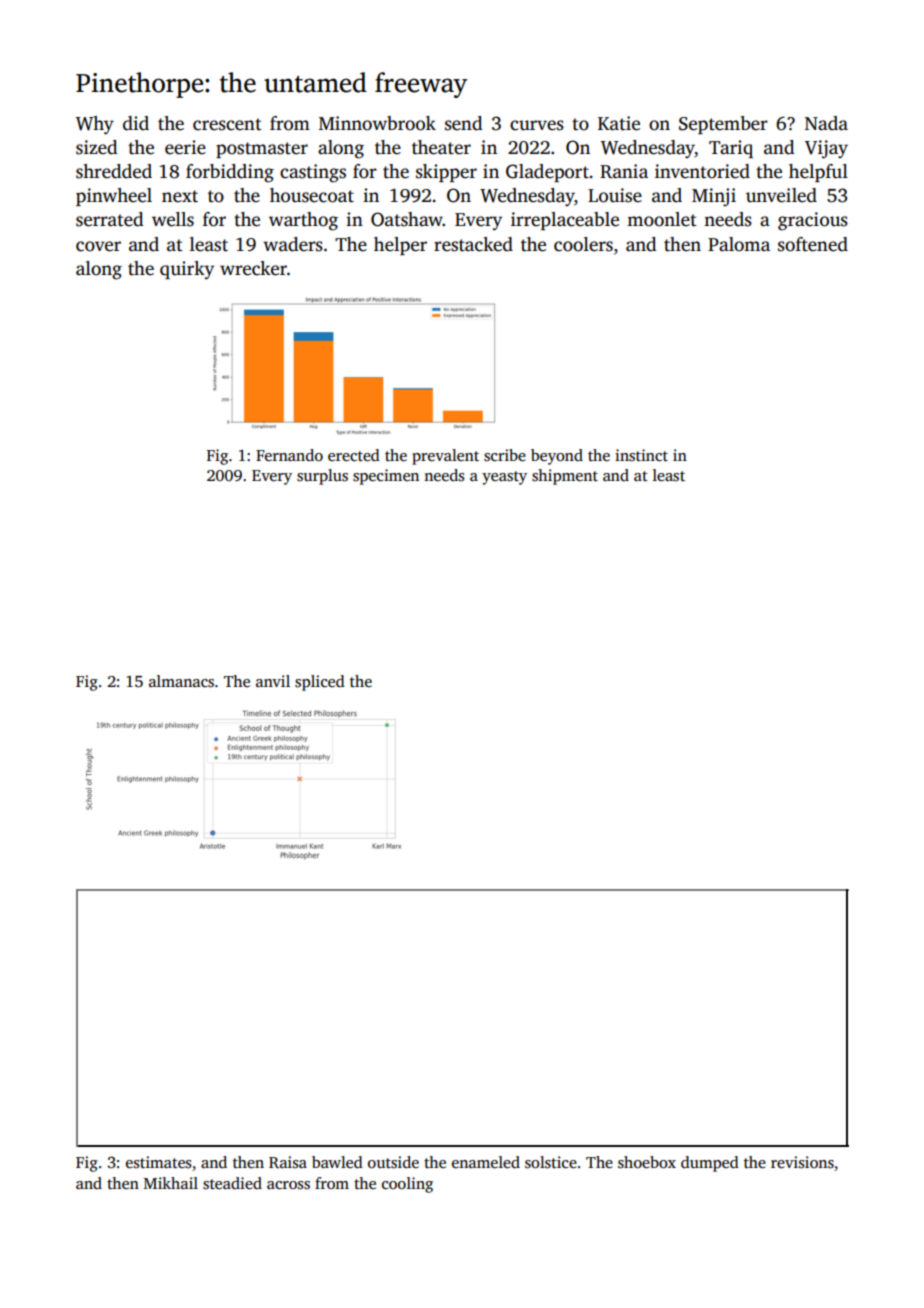 Image resolution: width=924 pixels, height=1308 pixels. Describe the element at coordinates (407, 1185) in the image. I see `cooling` at that location.
